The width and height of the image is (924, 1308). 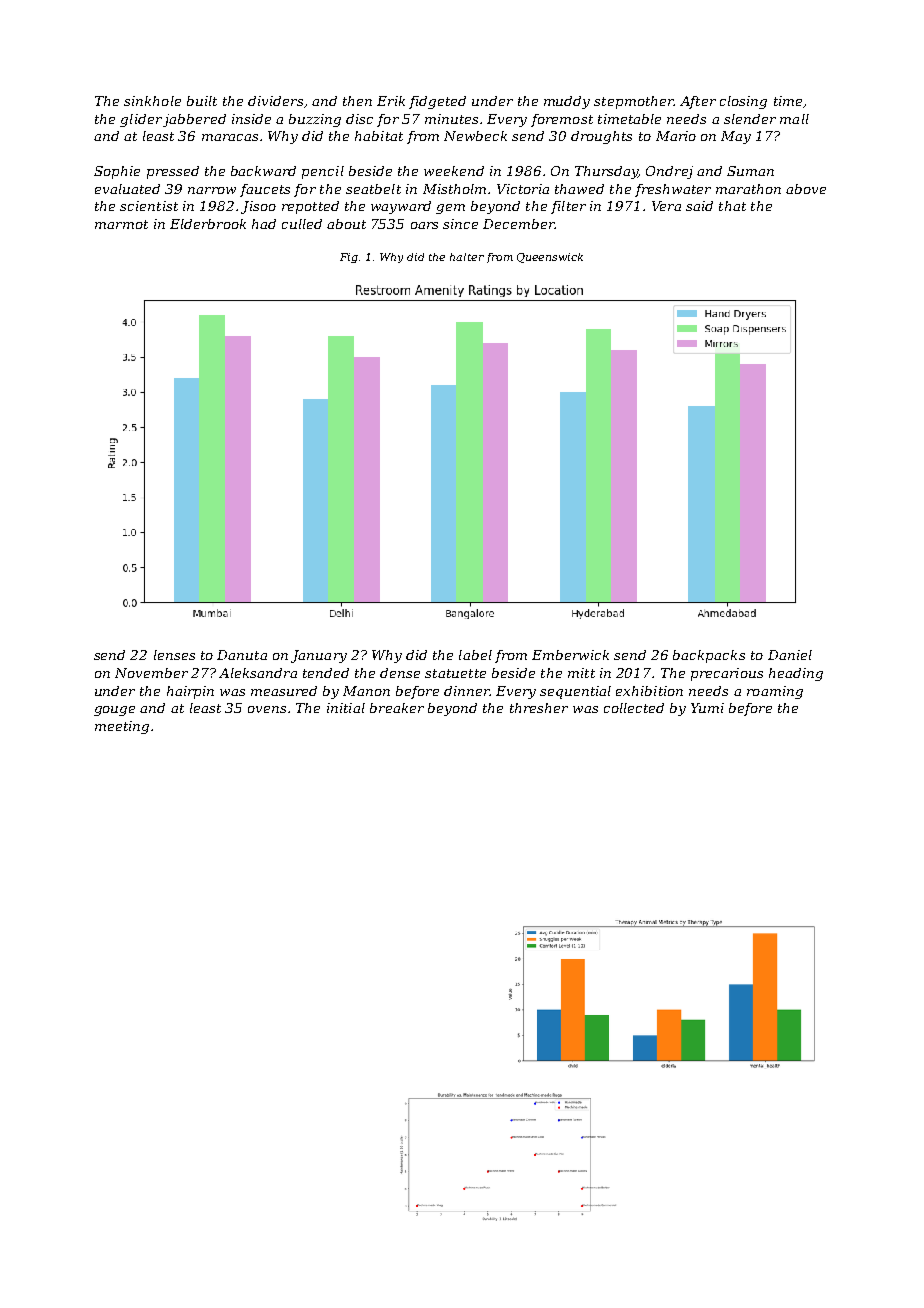 What do you see at coordinates (550, 258) in the image?
I see `Queenswick` at bounding box center [550, 258].
